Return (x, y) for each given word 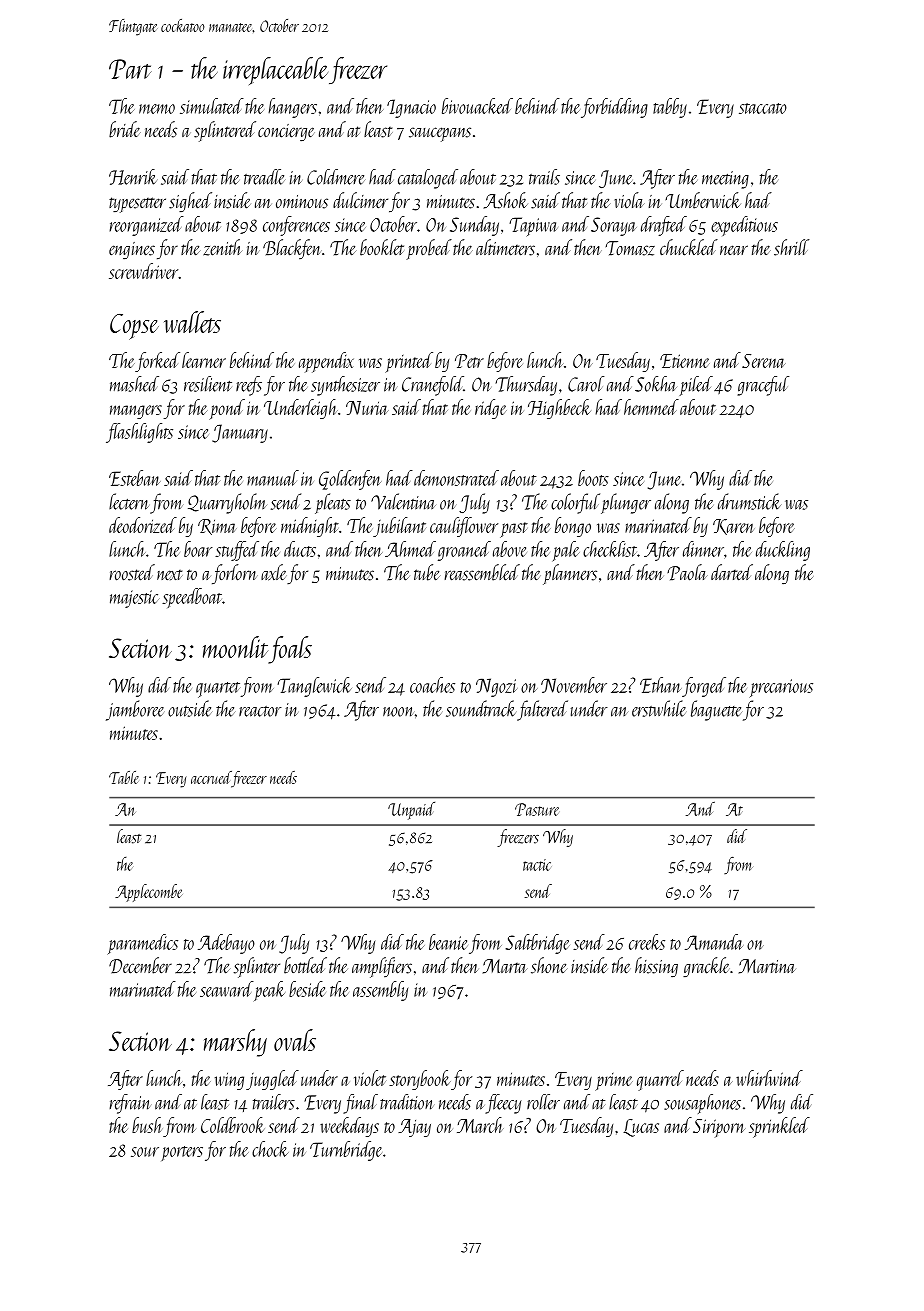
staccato (763, 108)
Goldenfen (350, 480)
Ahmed (410, 549)
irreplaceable (275, 71)
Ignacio (411, 108)
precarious (781, 688)
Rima (217, 527)
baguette (716, 710)
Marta (505, 966)
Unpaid (411, 811)
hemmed (651, 407)
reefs (249, 386)
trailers (274, 1102)
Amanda (714, 942)
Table (124, 777)
